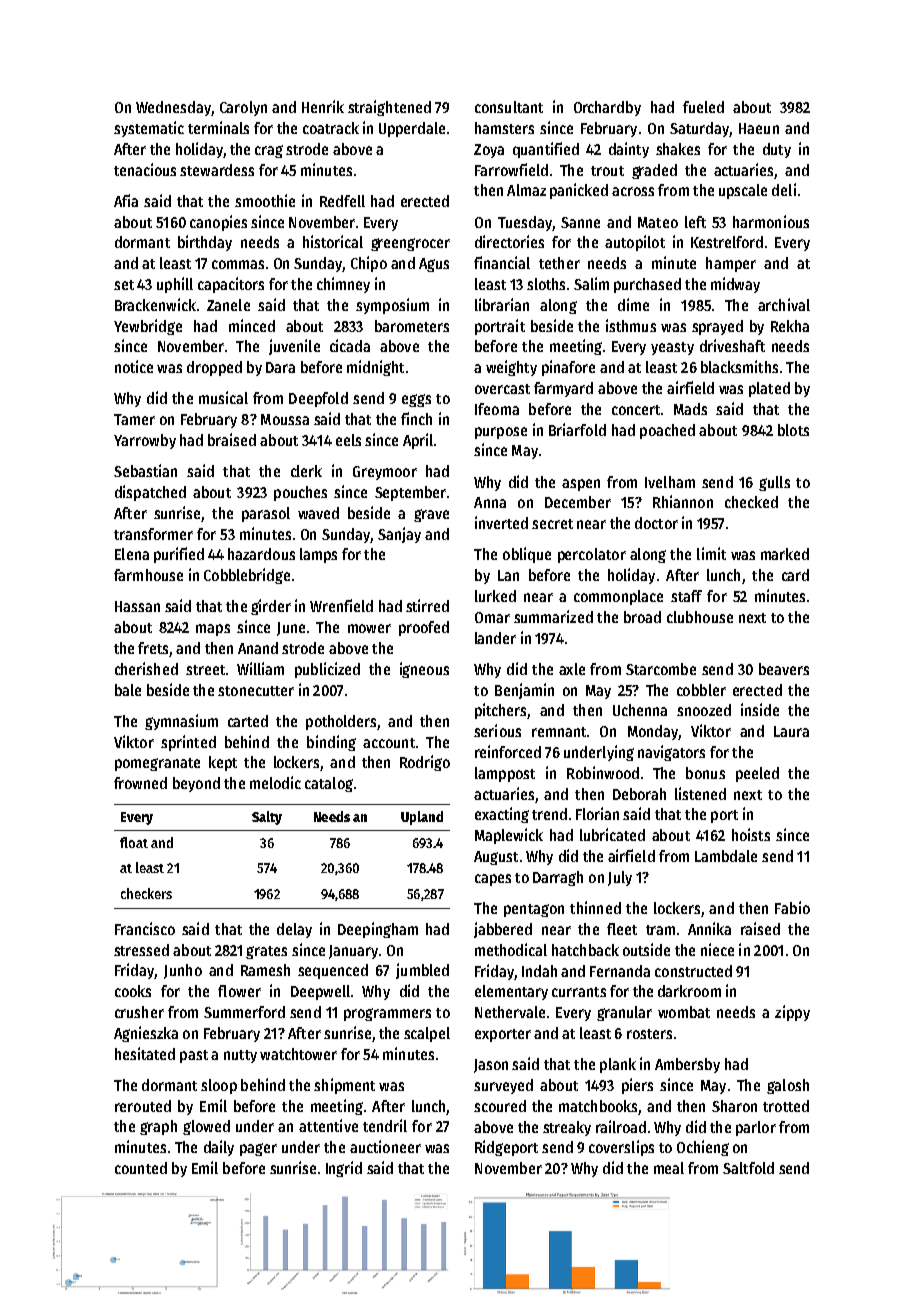 The image size is (924, 1314). Describe the element at coordinates (333, 241) in the screenshot. I see `historical` at that location.
